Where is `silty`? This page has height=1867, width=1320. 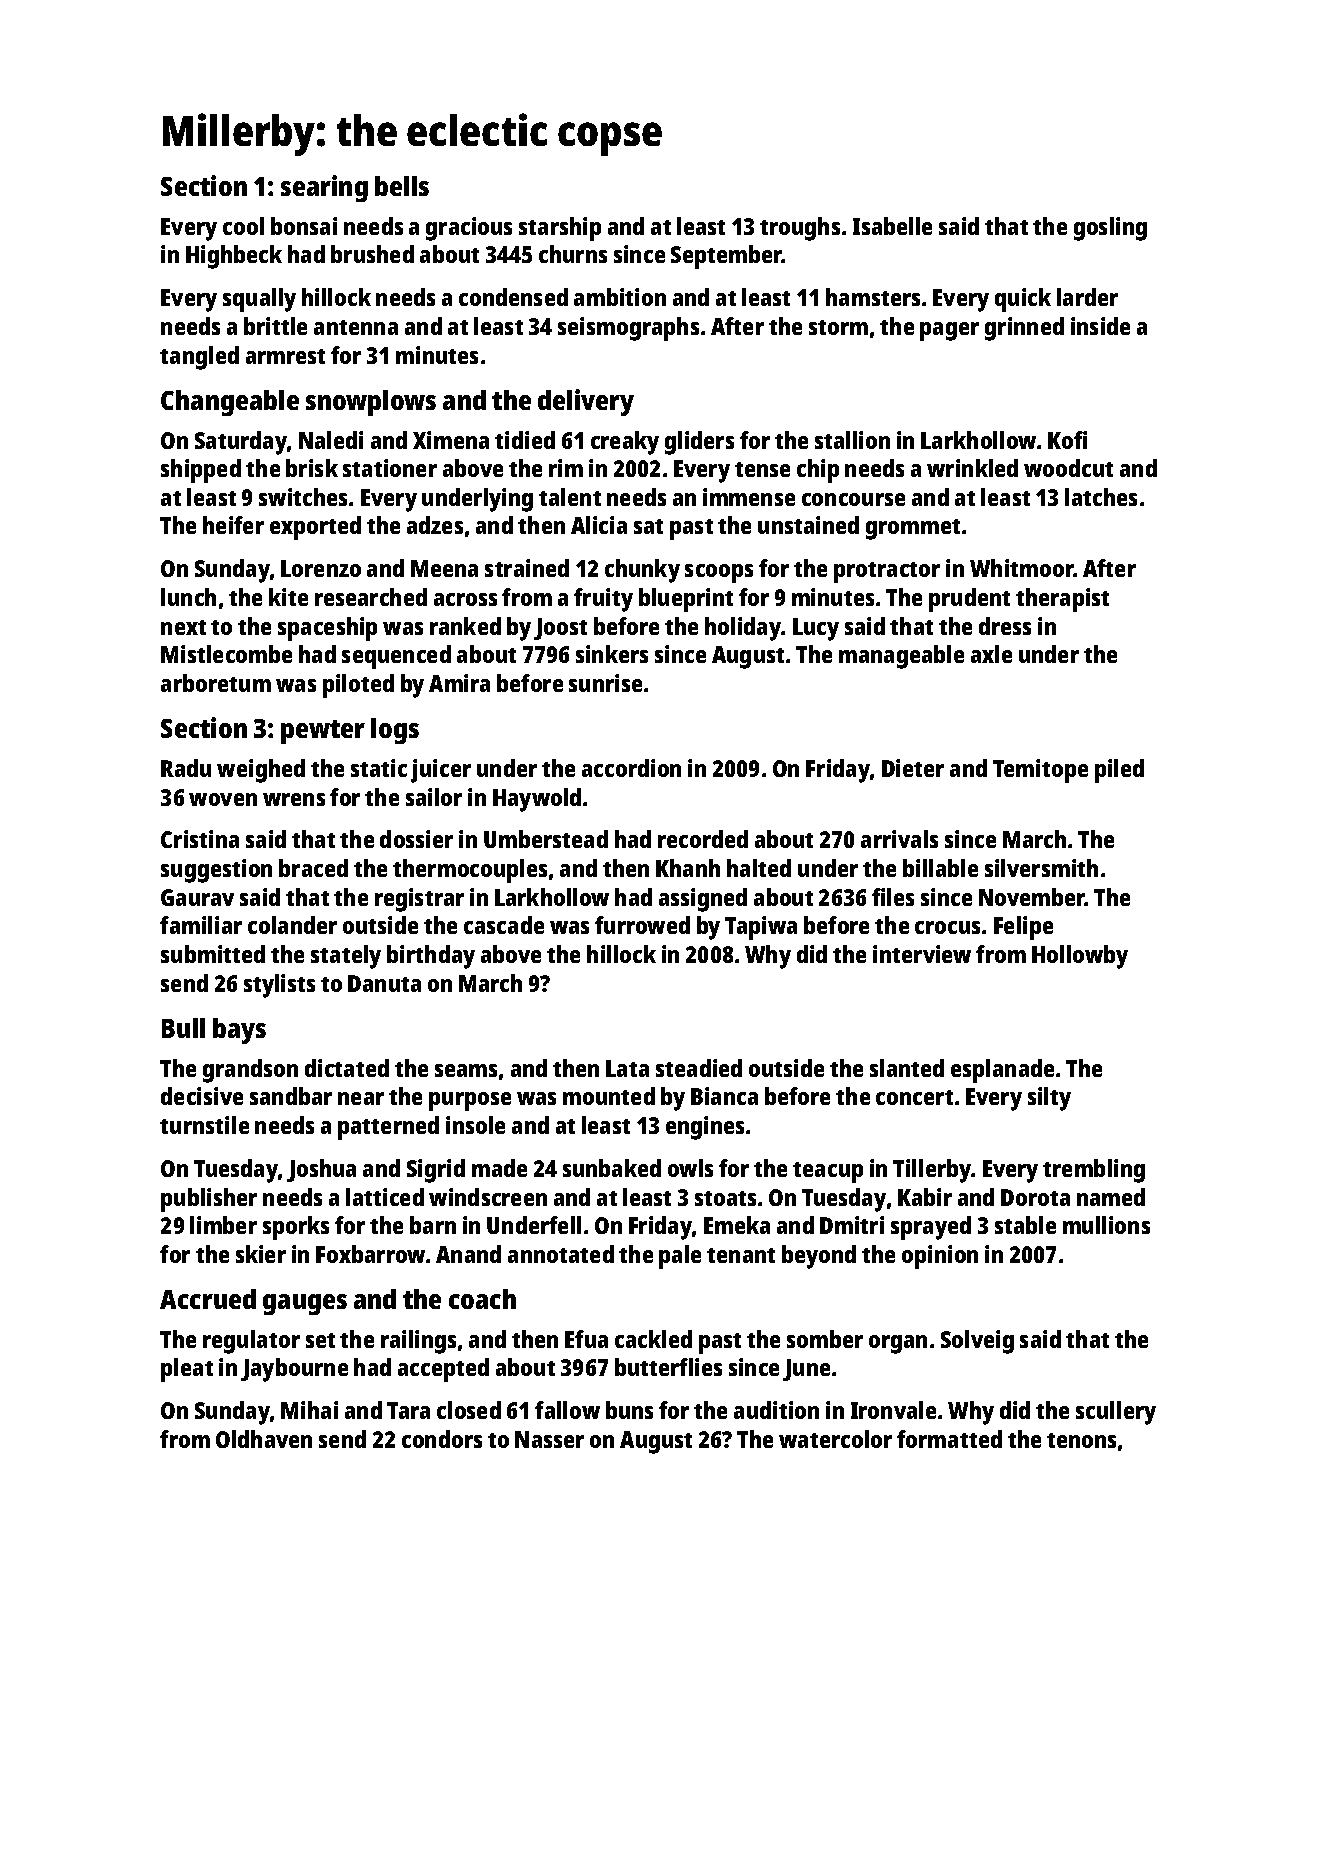 silty is located at coordinates (1049, 1099).
